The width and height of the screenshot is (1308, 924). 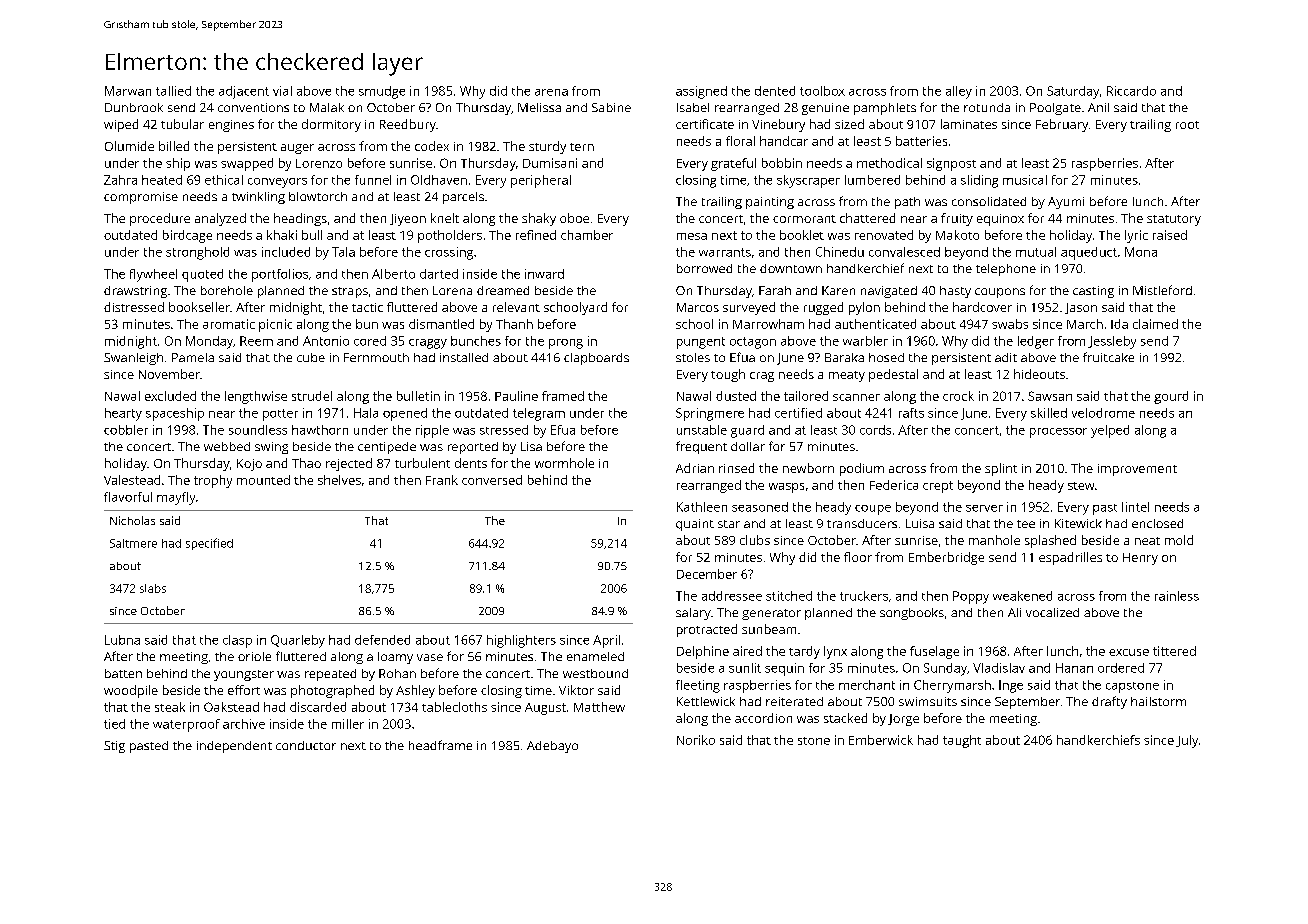 What do you see at coordinates (312, 396) in the screenshot?
I see `strudel` at bounding box center [312, 396].
